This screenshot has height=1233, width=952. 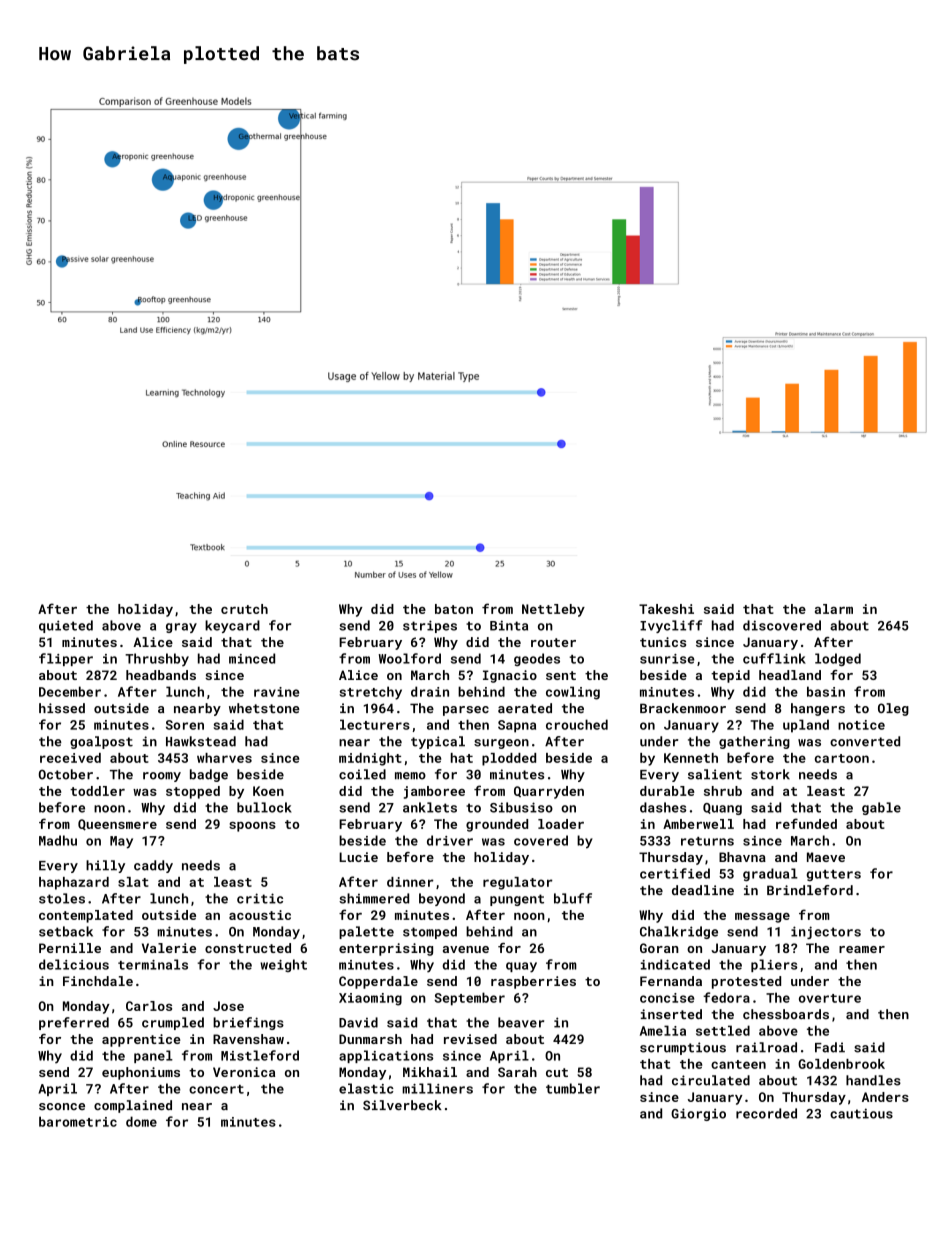 I want to click on Xiaoming, so click(x=370, y=999).
